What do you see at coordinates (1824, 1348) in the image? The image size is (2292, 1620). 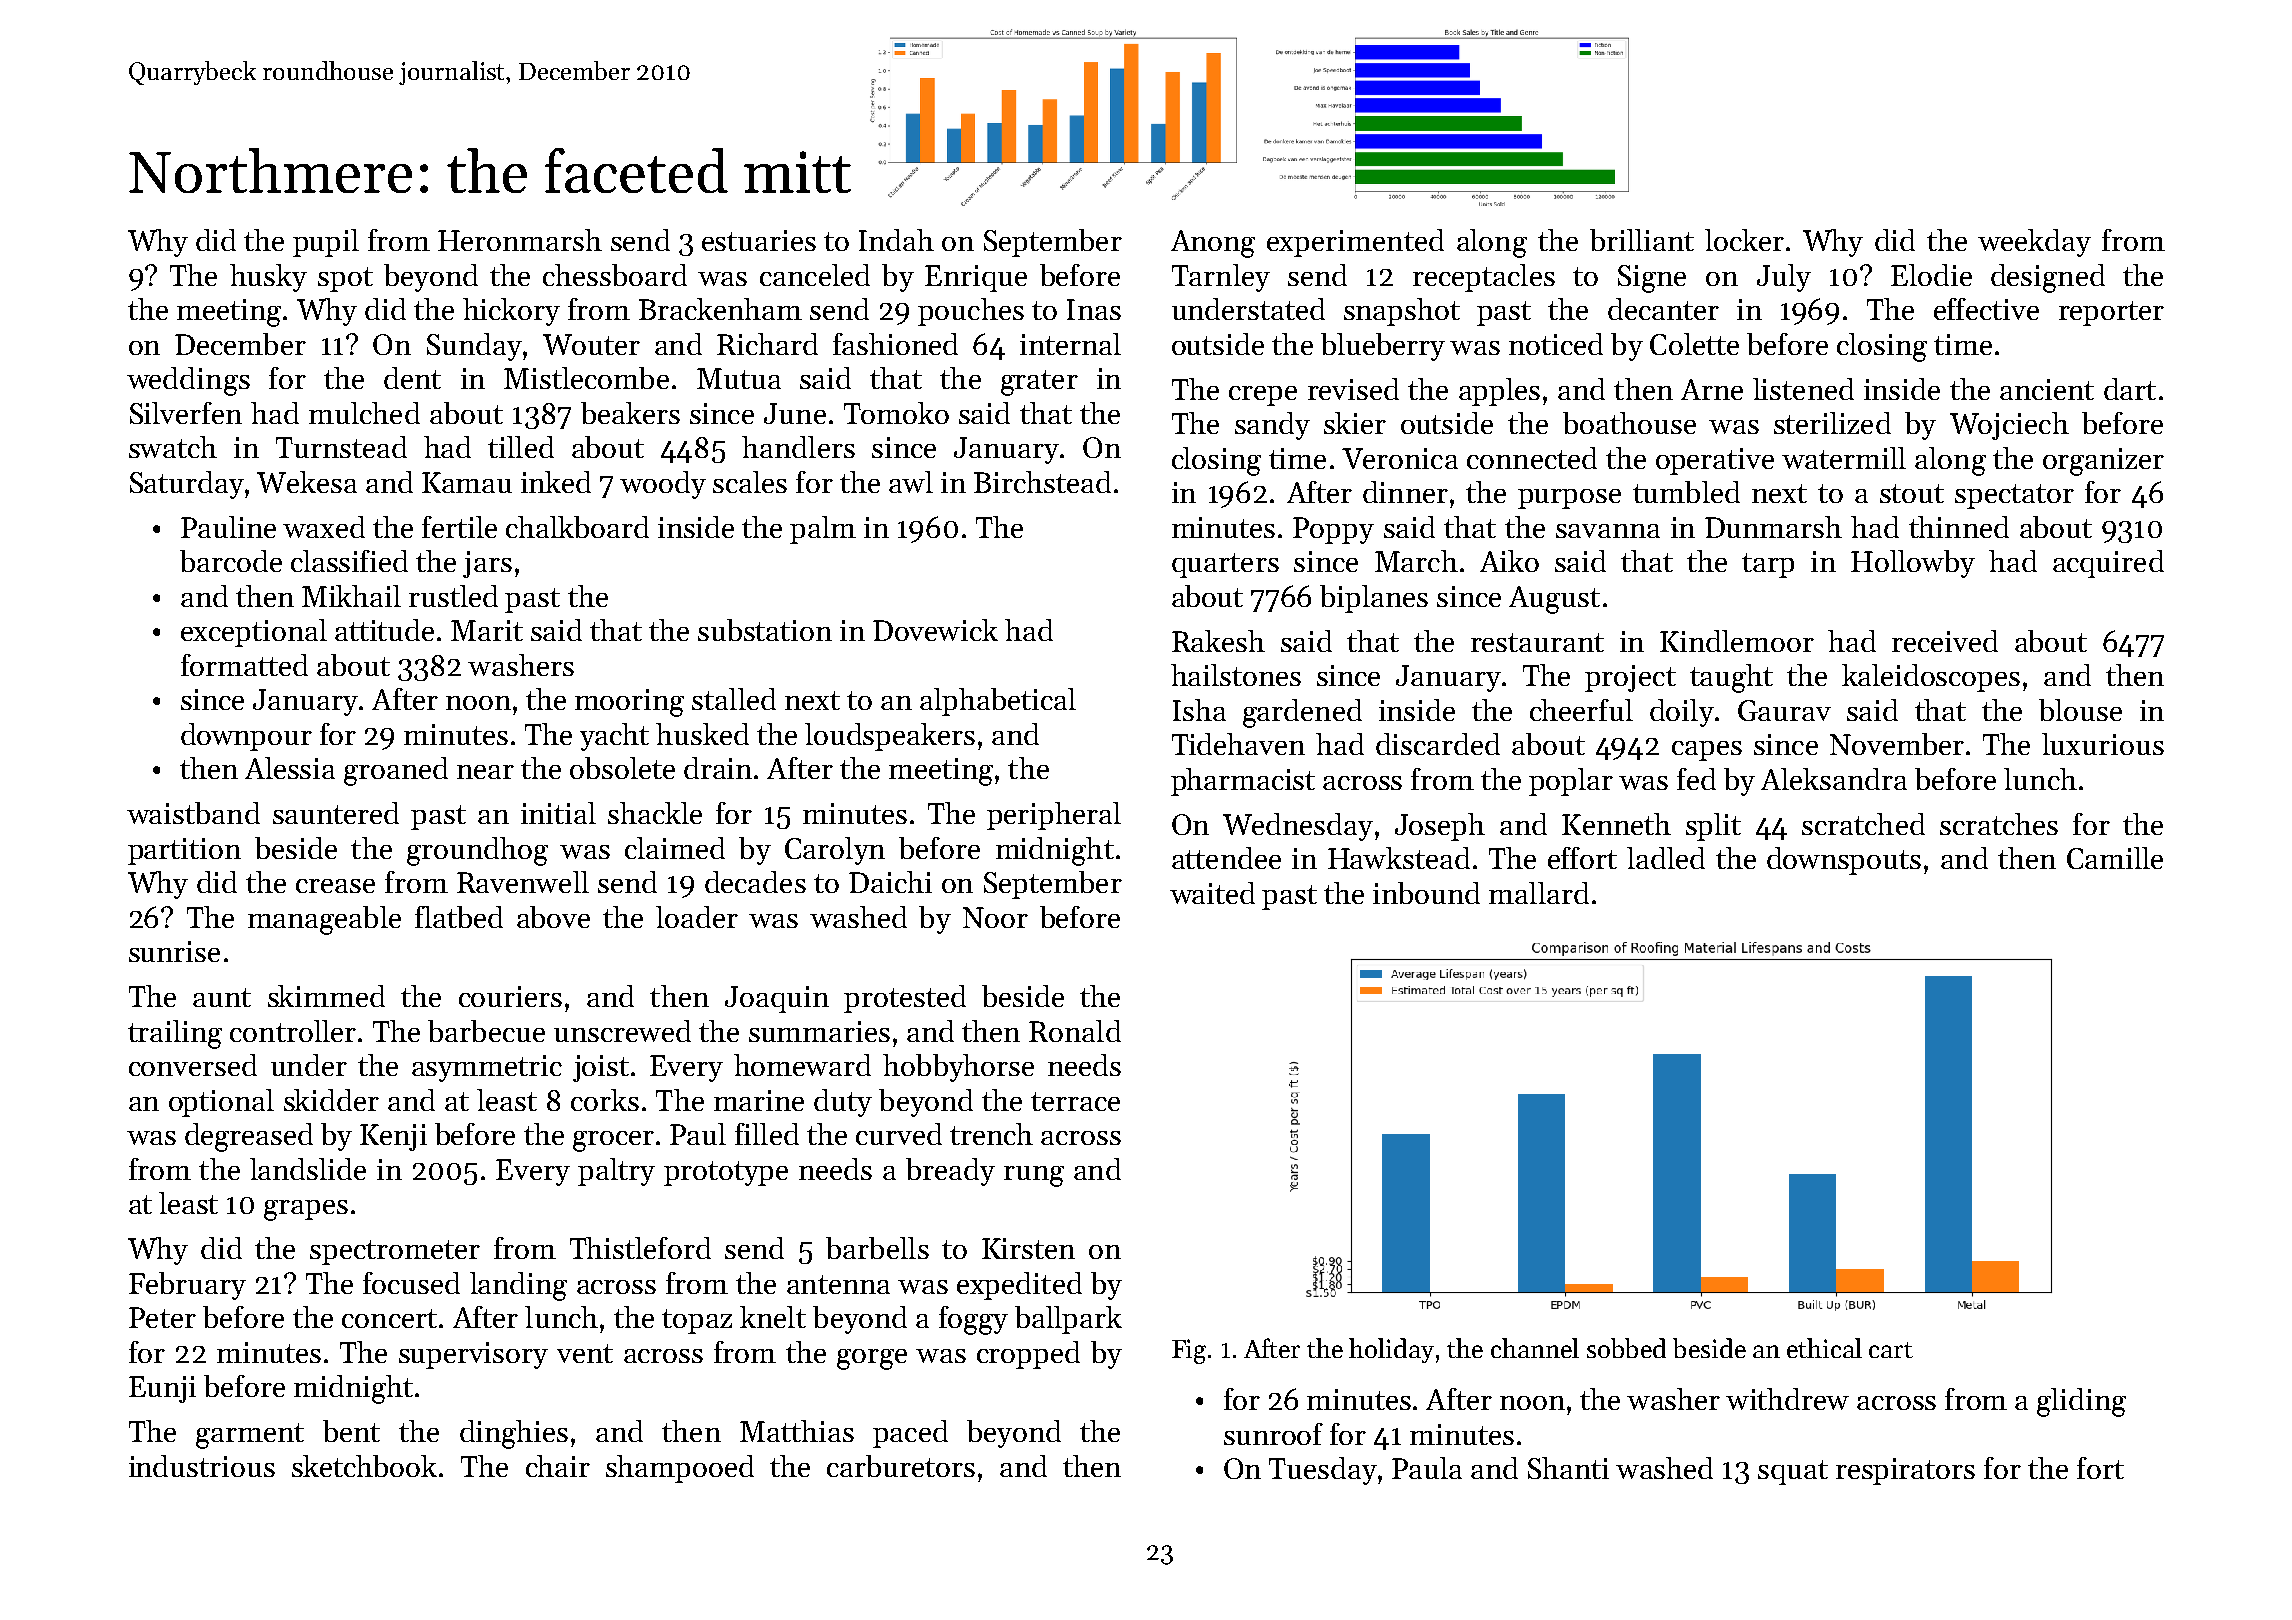 I see `ethical` at bounding box center [1824, 1348].
